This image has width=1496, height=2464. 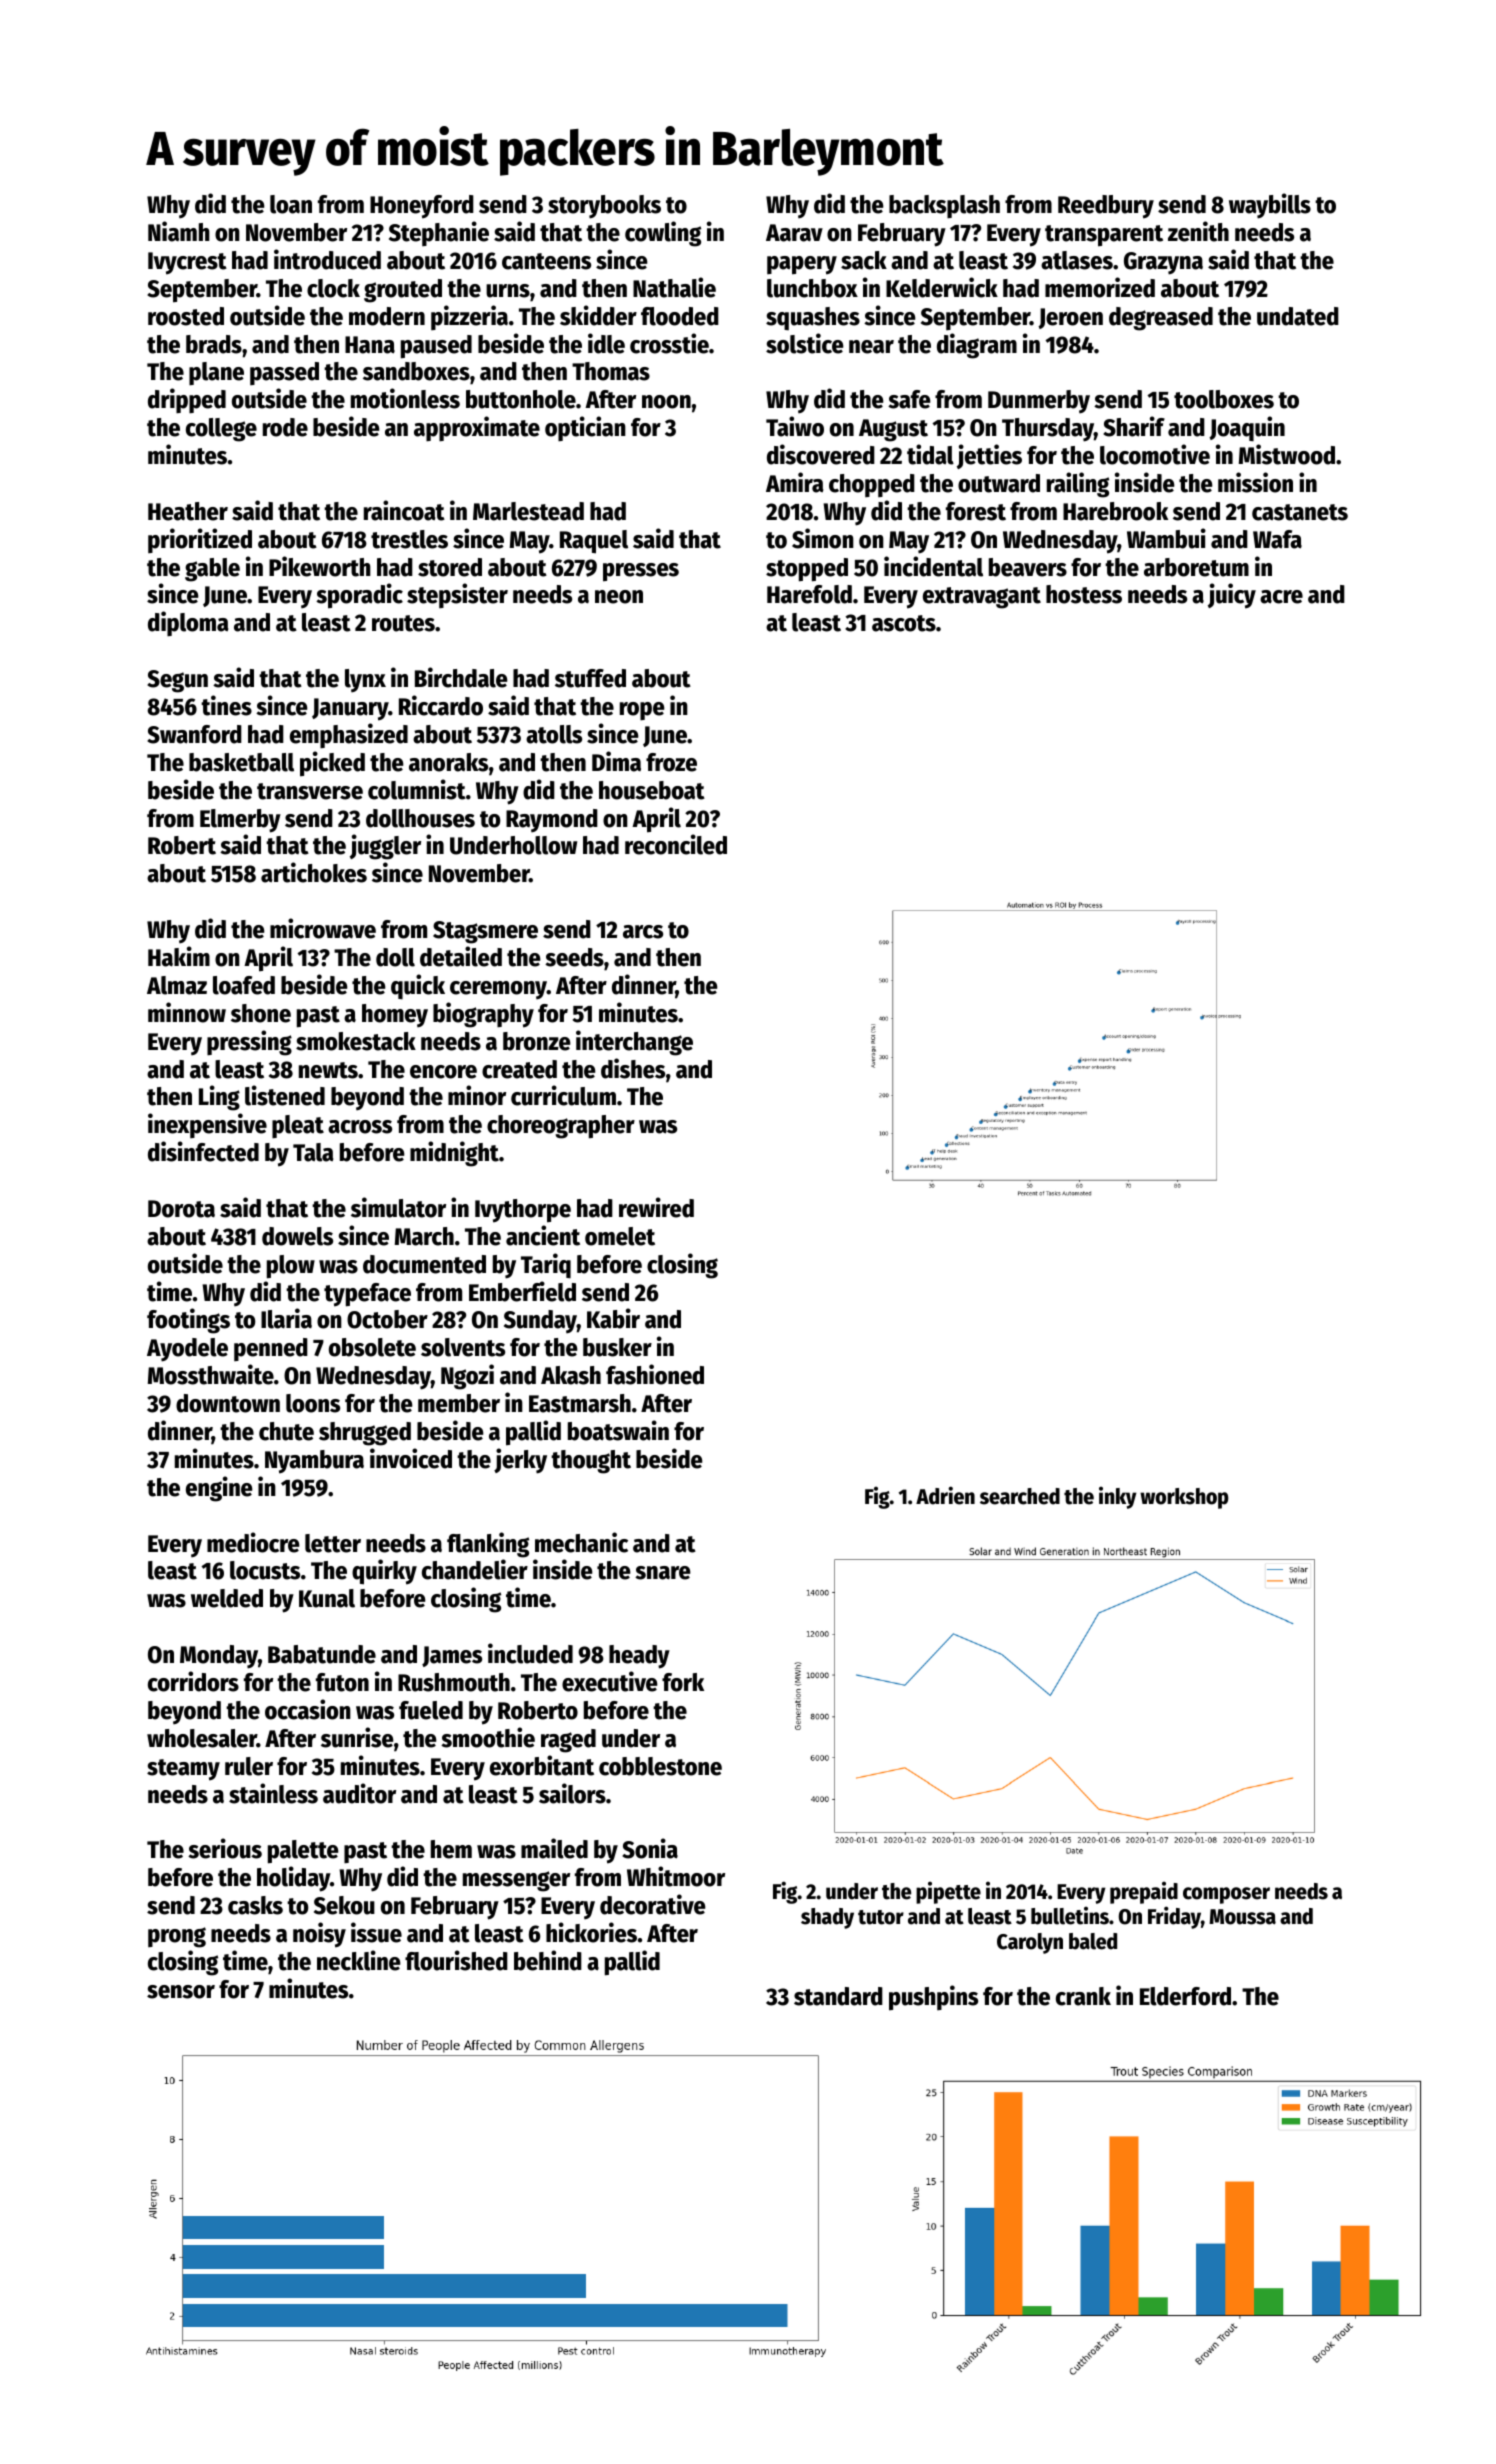 What do you see at coordinates (643, 932) in the image?
I see `arcs` at bounding box center [643, 932].
